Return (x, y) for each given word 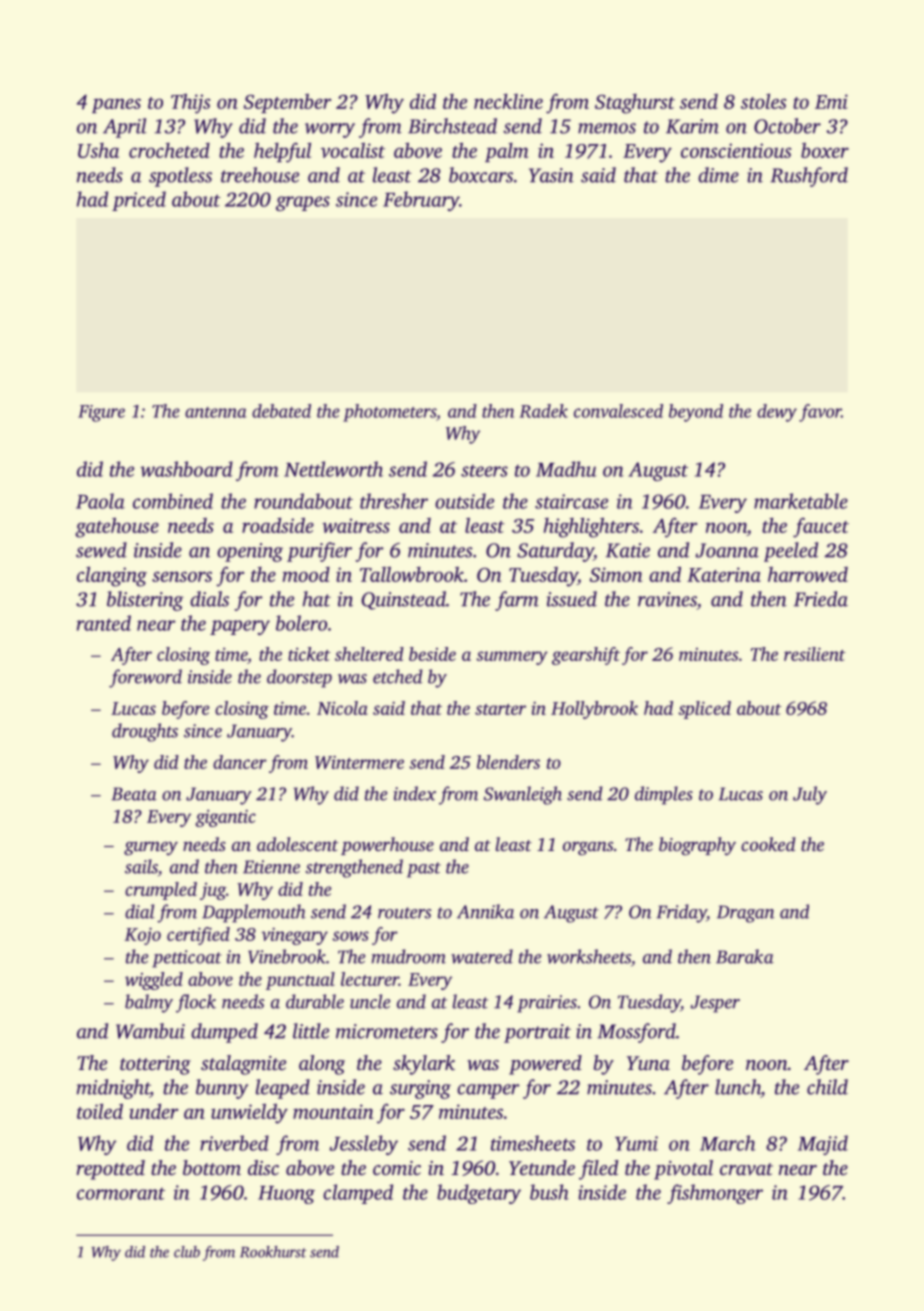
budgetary (479, 1194)
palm (506, 152)
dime (718, 175)
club (187, 1252)
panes (116, 105)
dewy (777, 413)
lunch (738, 1087)
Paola (100, 501)
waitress (356, 525)
